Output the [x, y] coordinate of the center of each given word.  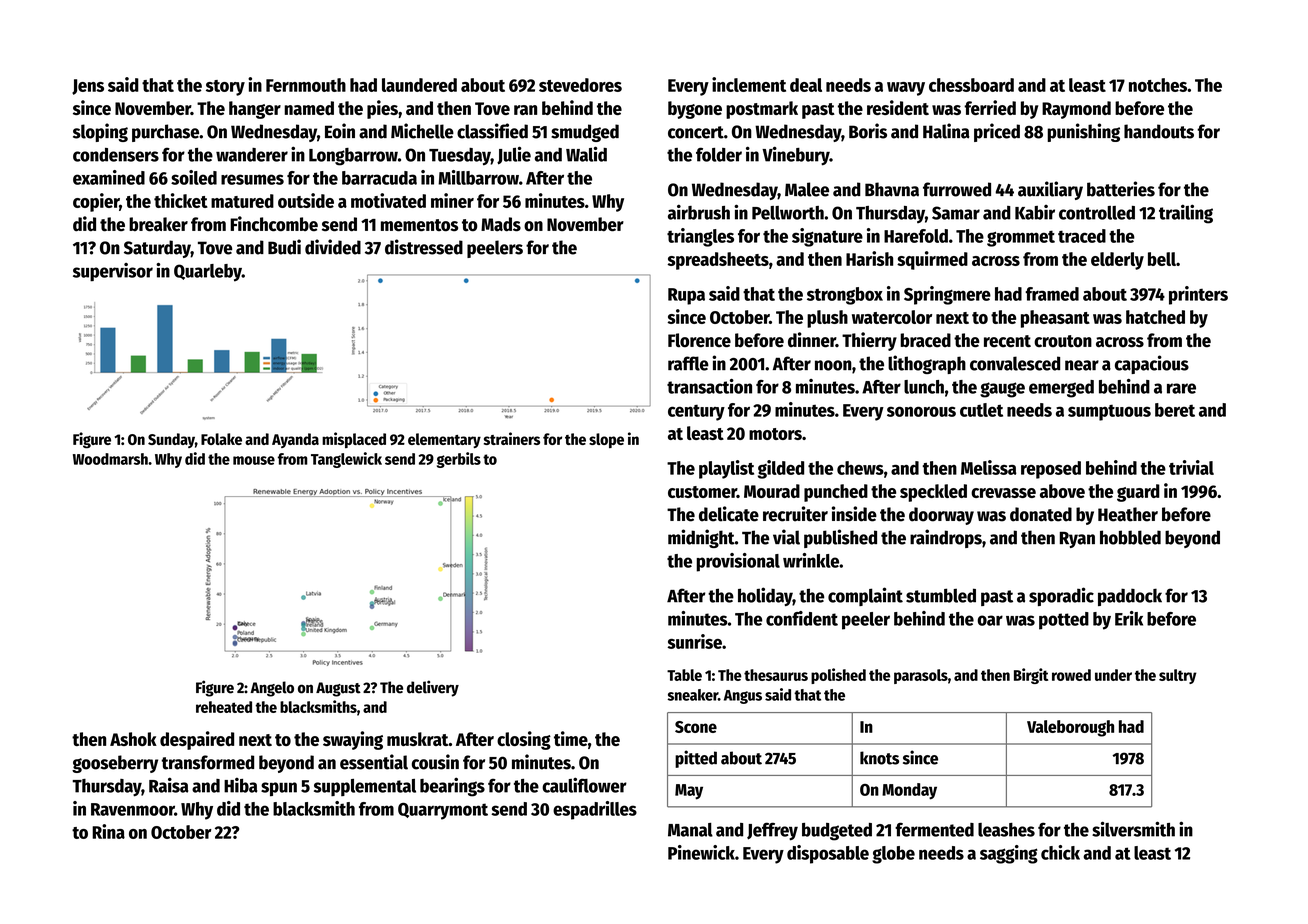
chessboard [971, 85]
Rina [108, 831]
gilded [781, 469]
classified [492, 131]
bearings [452, 787]
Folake [221, 439]
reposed [1051, 470]
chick [1060, 852]
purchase [165, 133]
